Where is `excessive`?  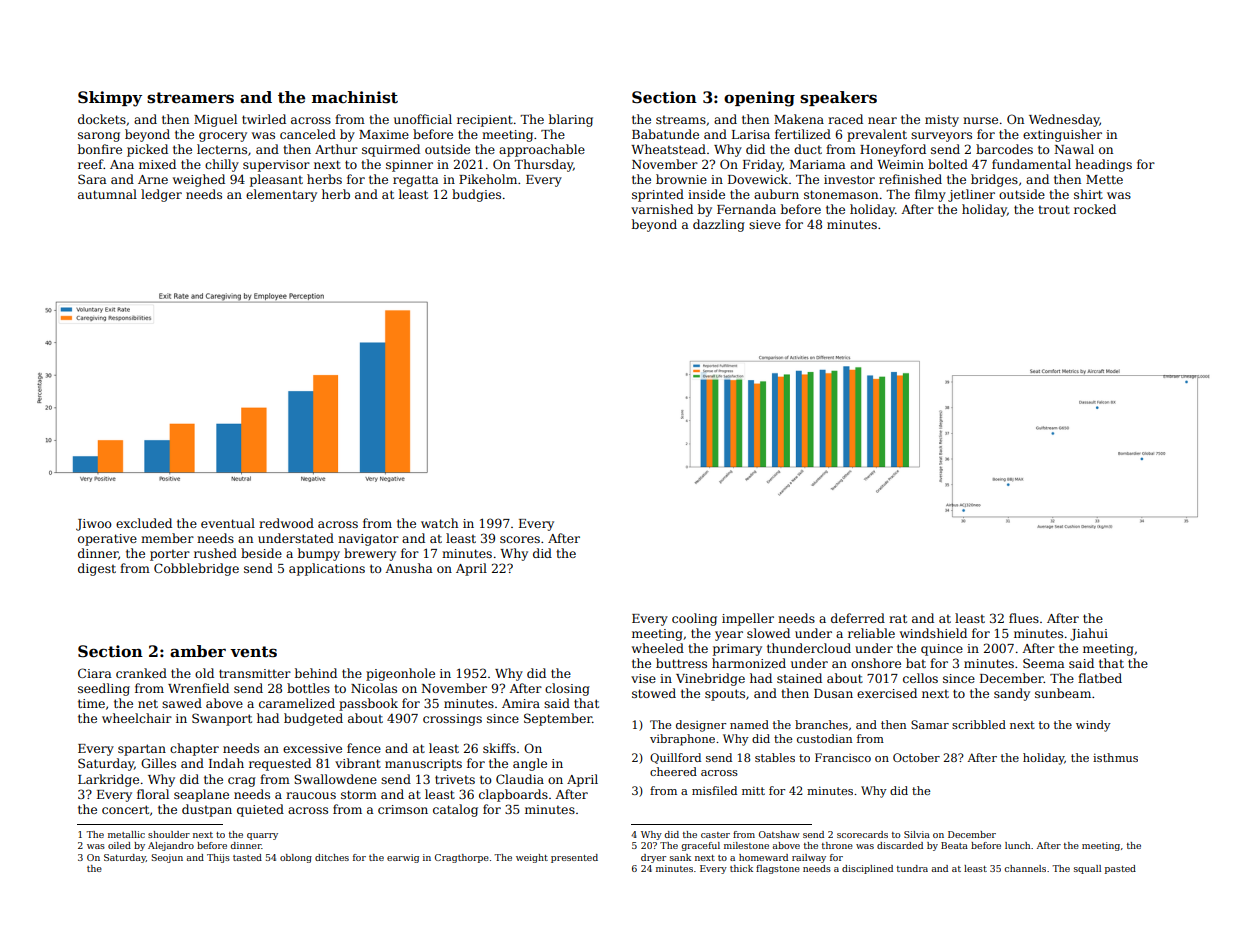 excessive is located at coordinates (312, 748).
